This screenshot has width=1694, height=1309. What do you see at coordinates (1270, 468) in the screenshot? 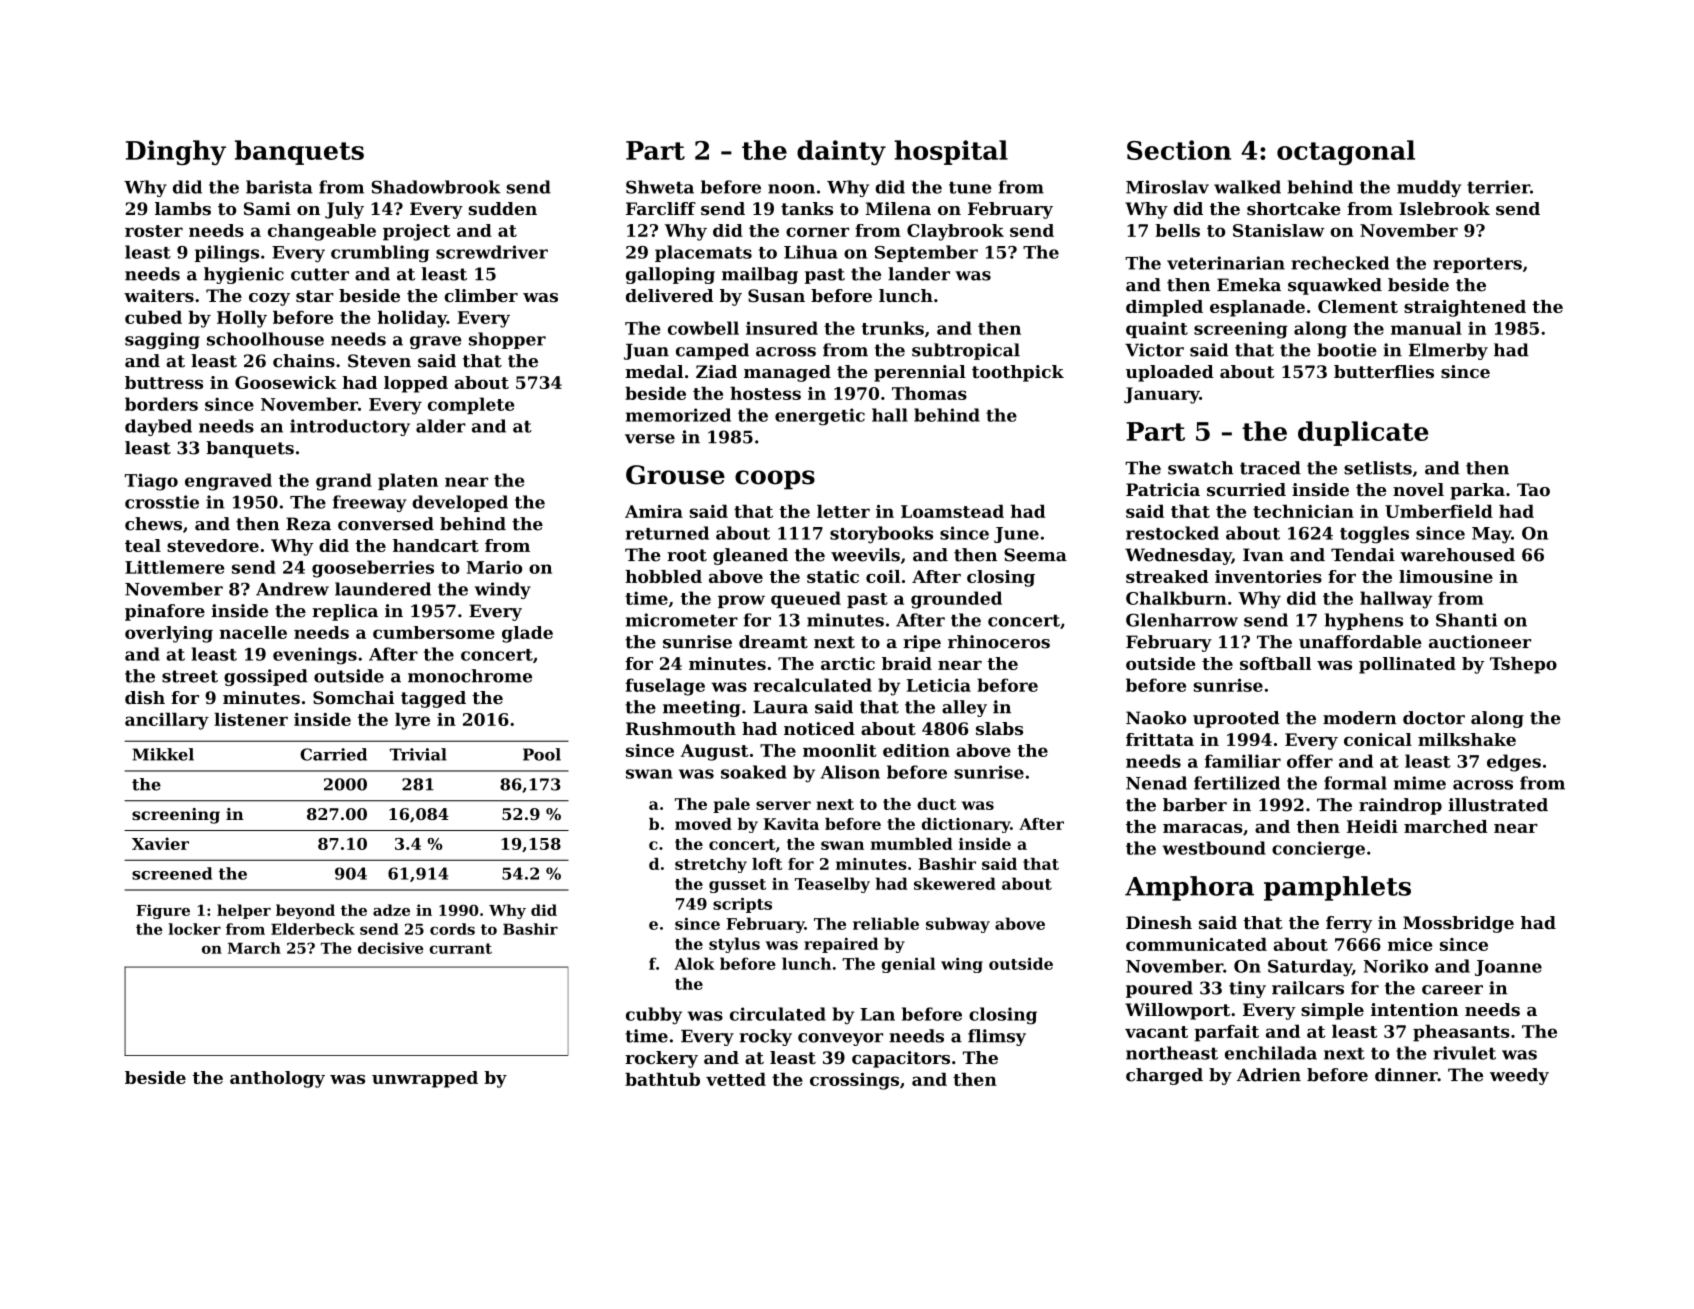
I see `traced` at bounding box center [1270, 468].
